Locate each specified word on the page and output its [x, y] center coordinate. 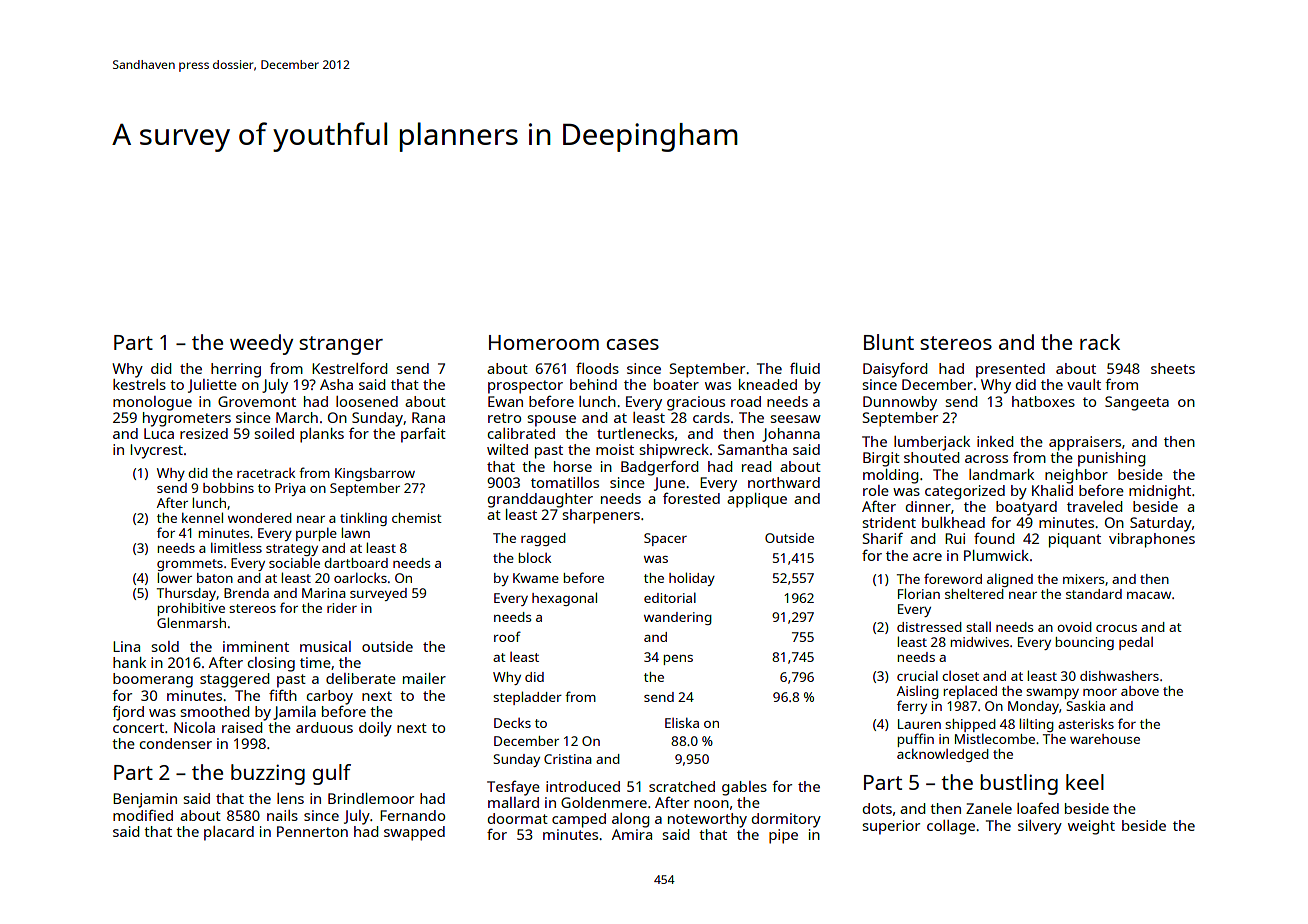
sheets [1173, 368]
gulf [331, 774]
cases [632, 344]
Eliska [682, 723]
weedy [261, 344]
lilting [1036, 725]
